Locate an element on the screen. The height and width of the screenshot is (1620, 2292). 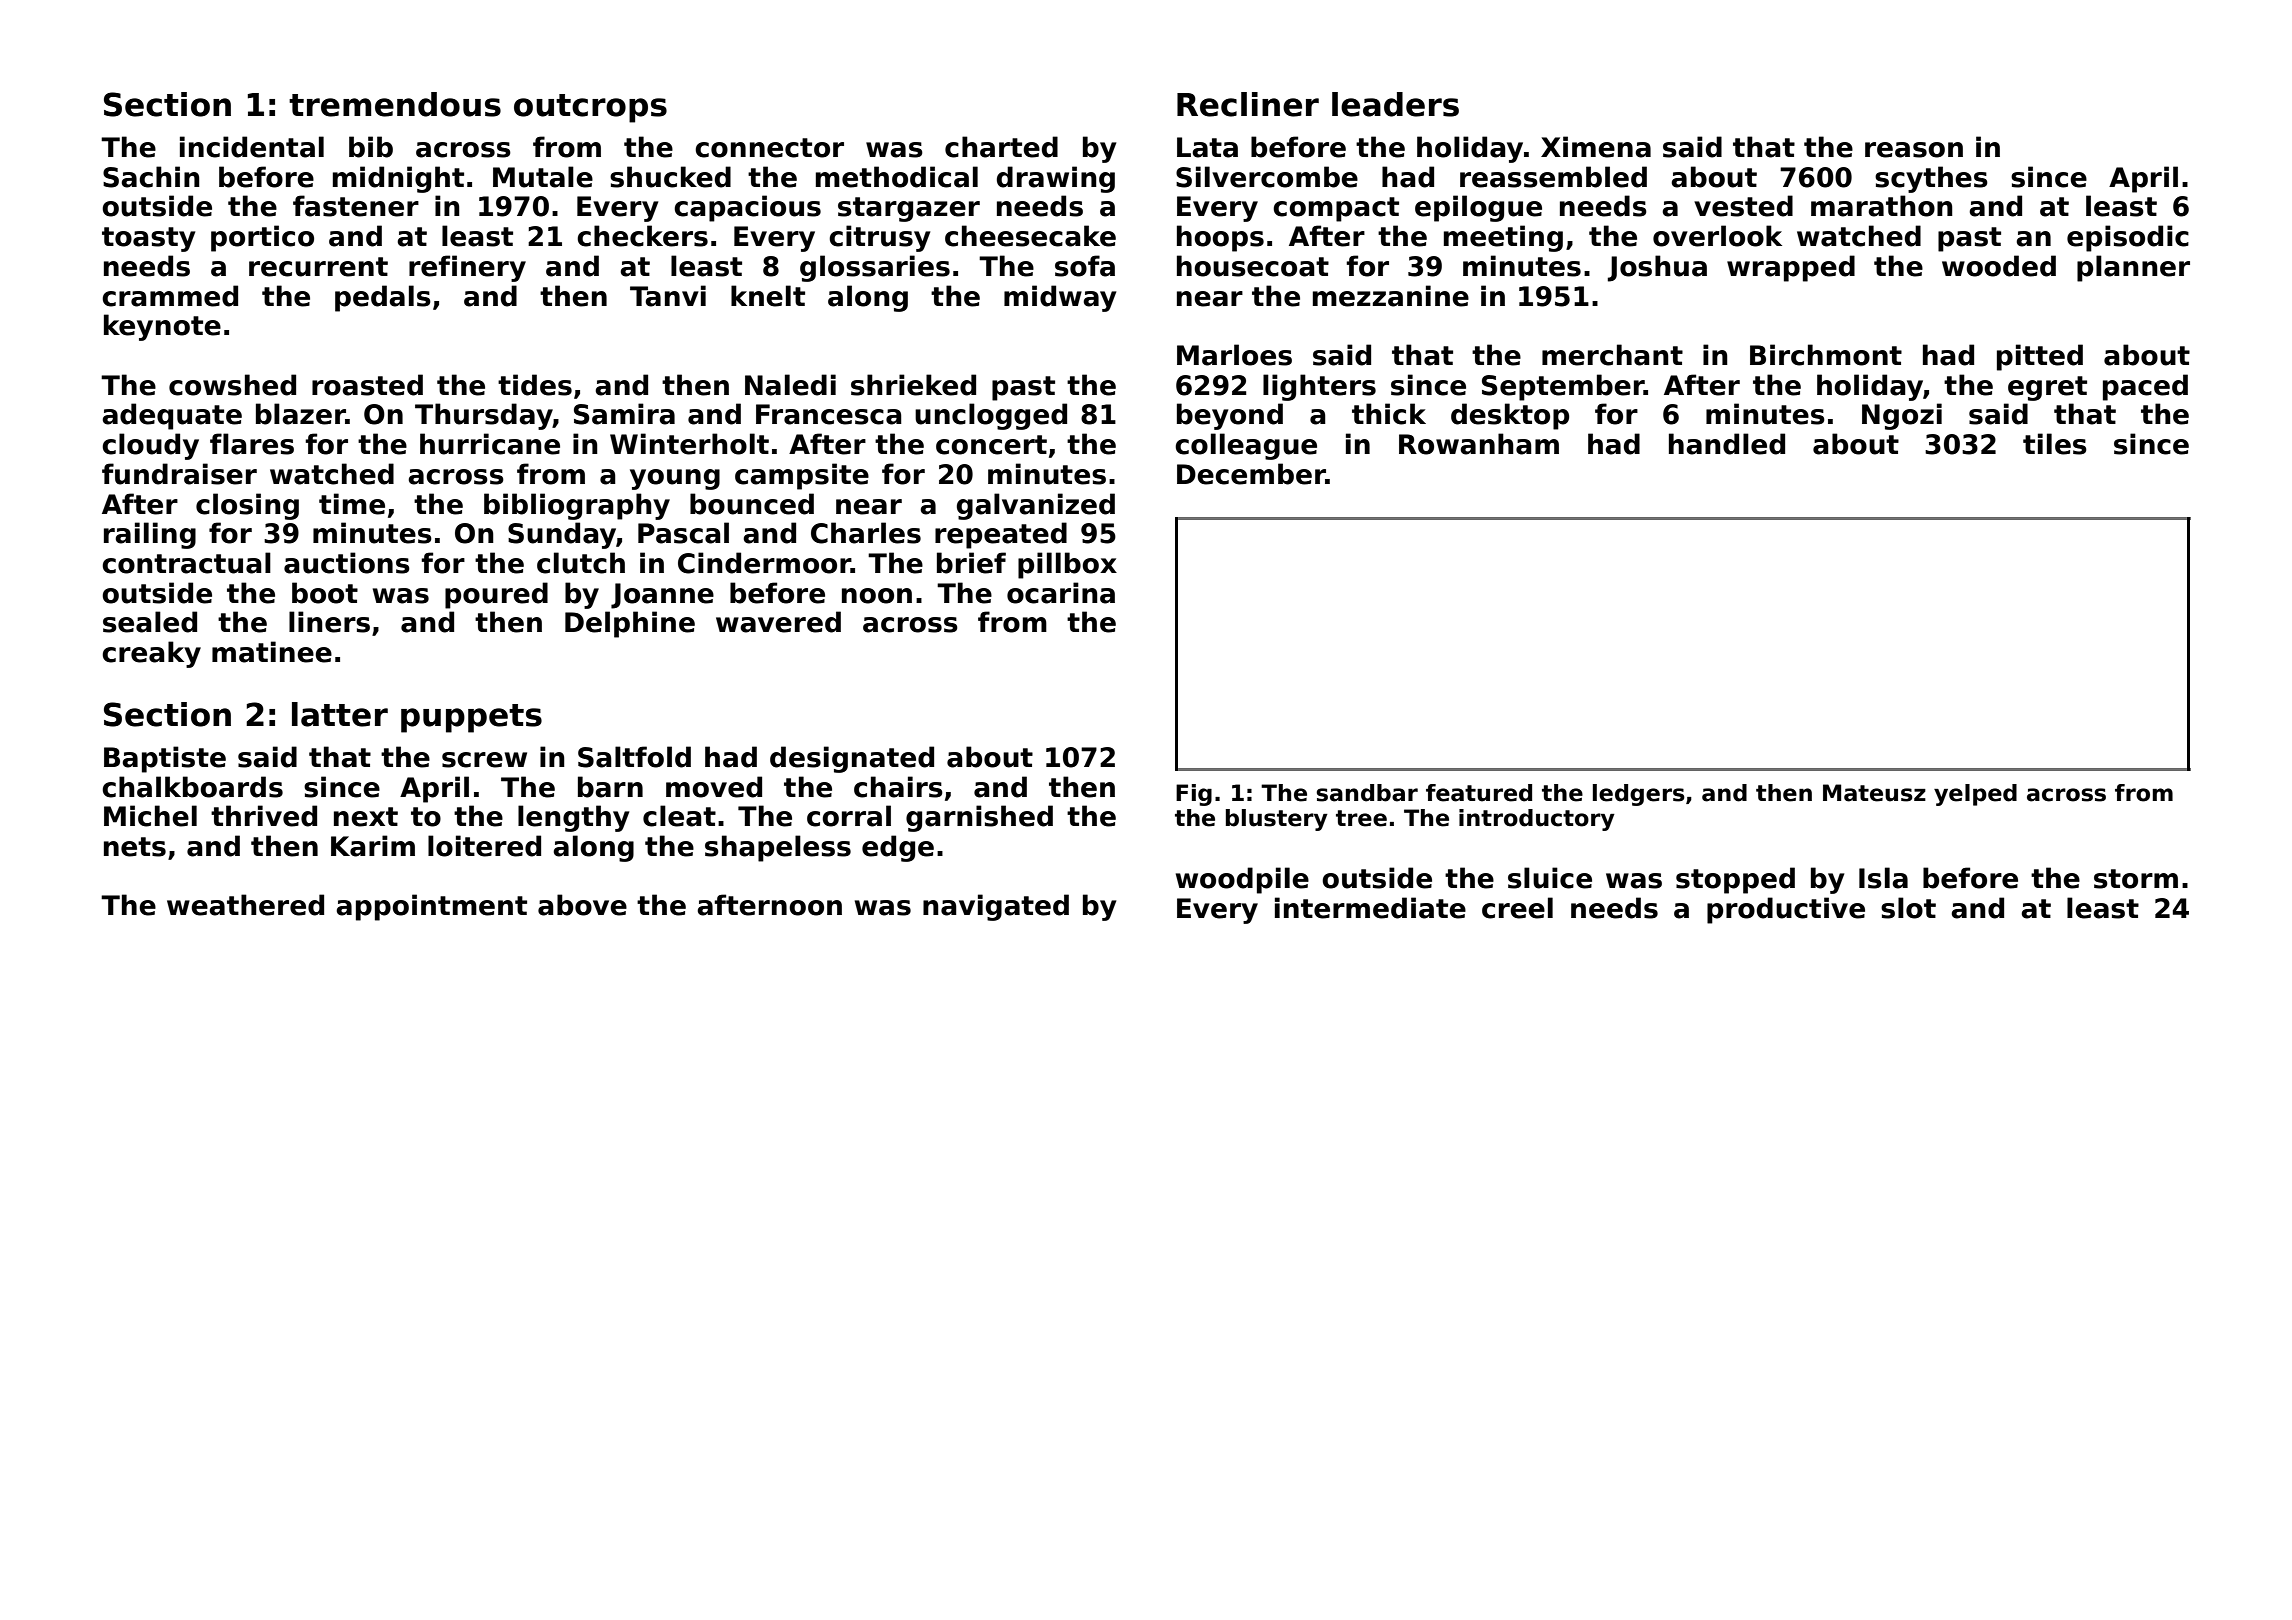
pillbox is located at coordinates (1067, 565).
